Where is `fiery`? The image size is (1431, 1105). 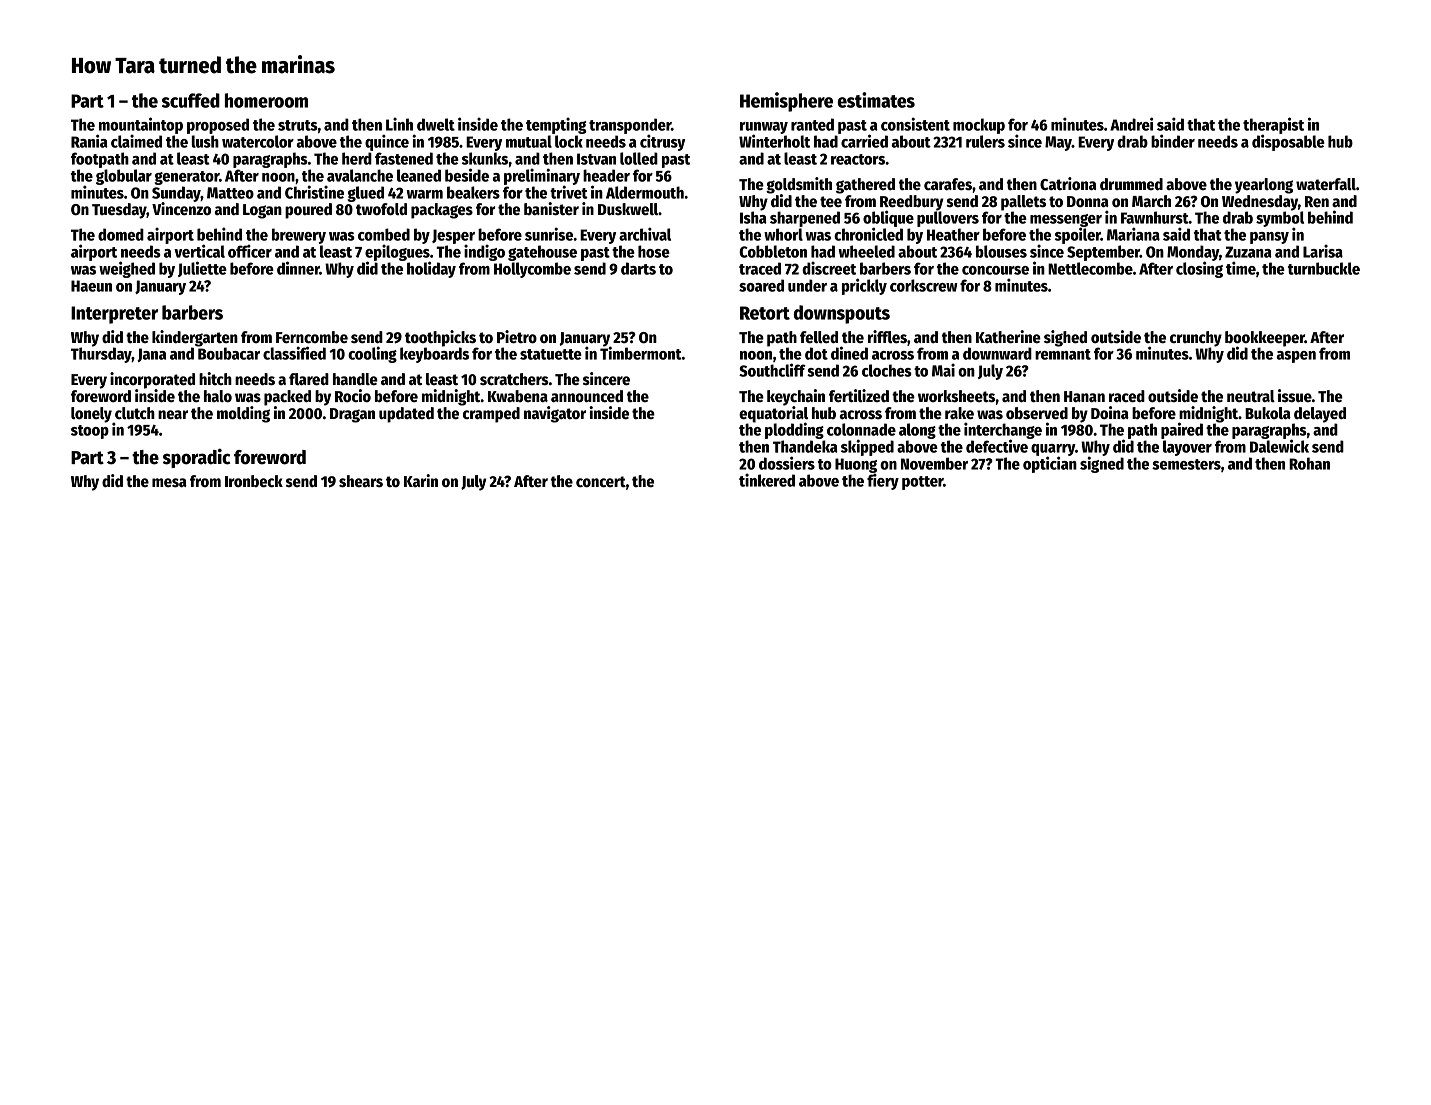 fiery is located at coordinates (883, 481).
